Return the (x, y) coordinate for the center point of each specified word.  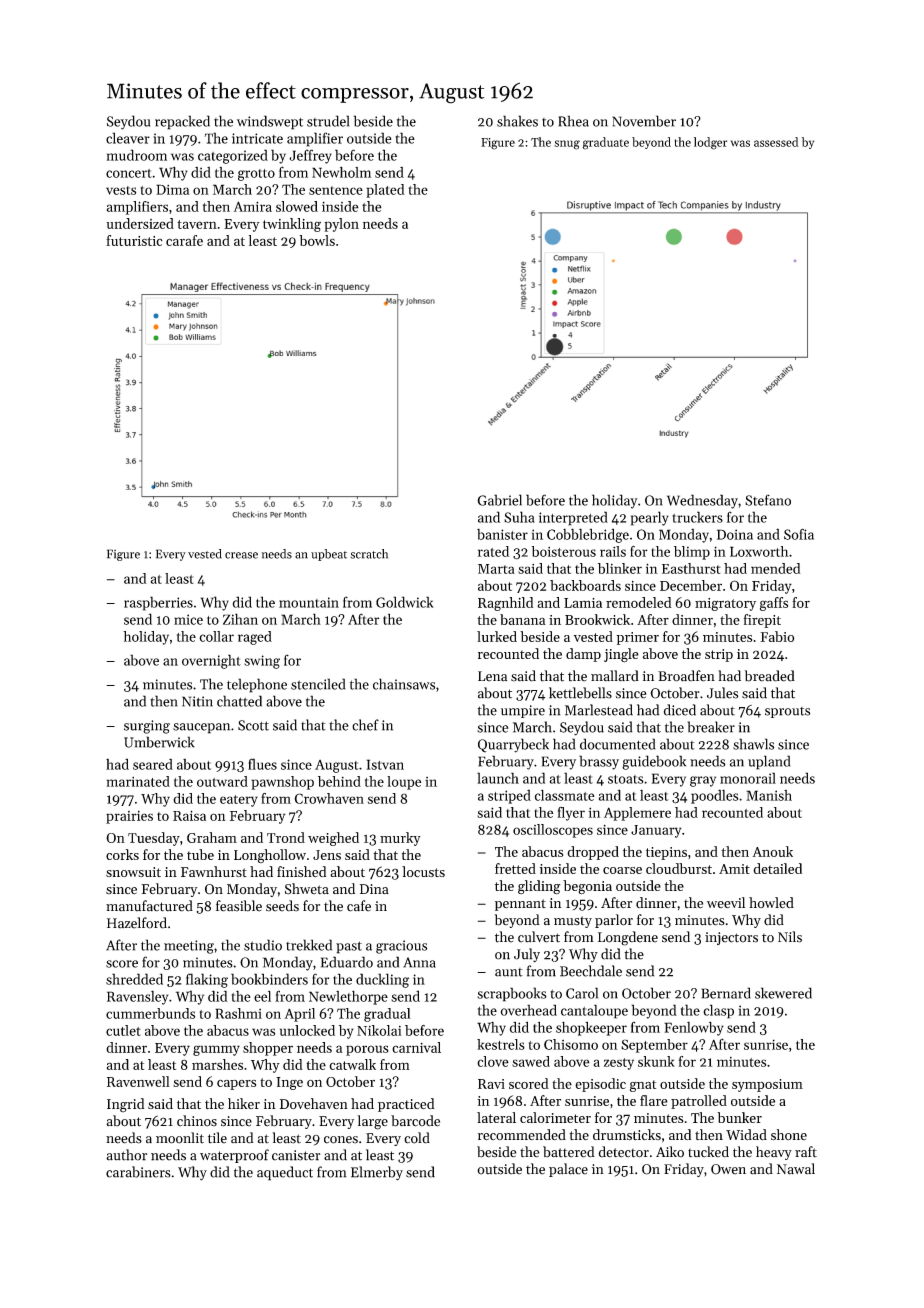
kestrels (501, 1044)
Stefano (768, 500)
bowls (317, 240)
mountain (309, 602)
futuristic (134, 240)
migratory (725, 604)
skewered (783, 993)
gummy (216, 1050)
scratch (369, 554)
